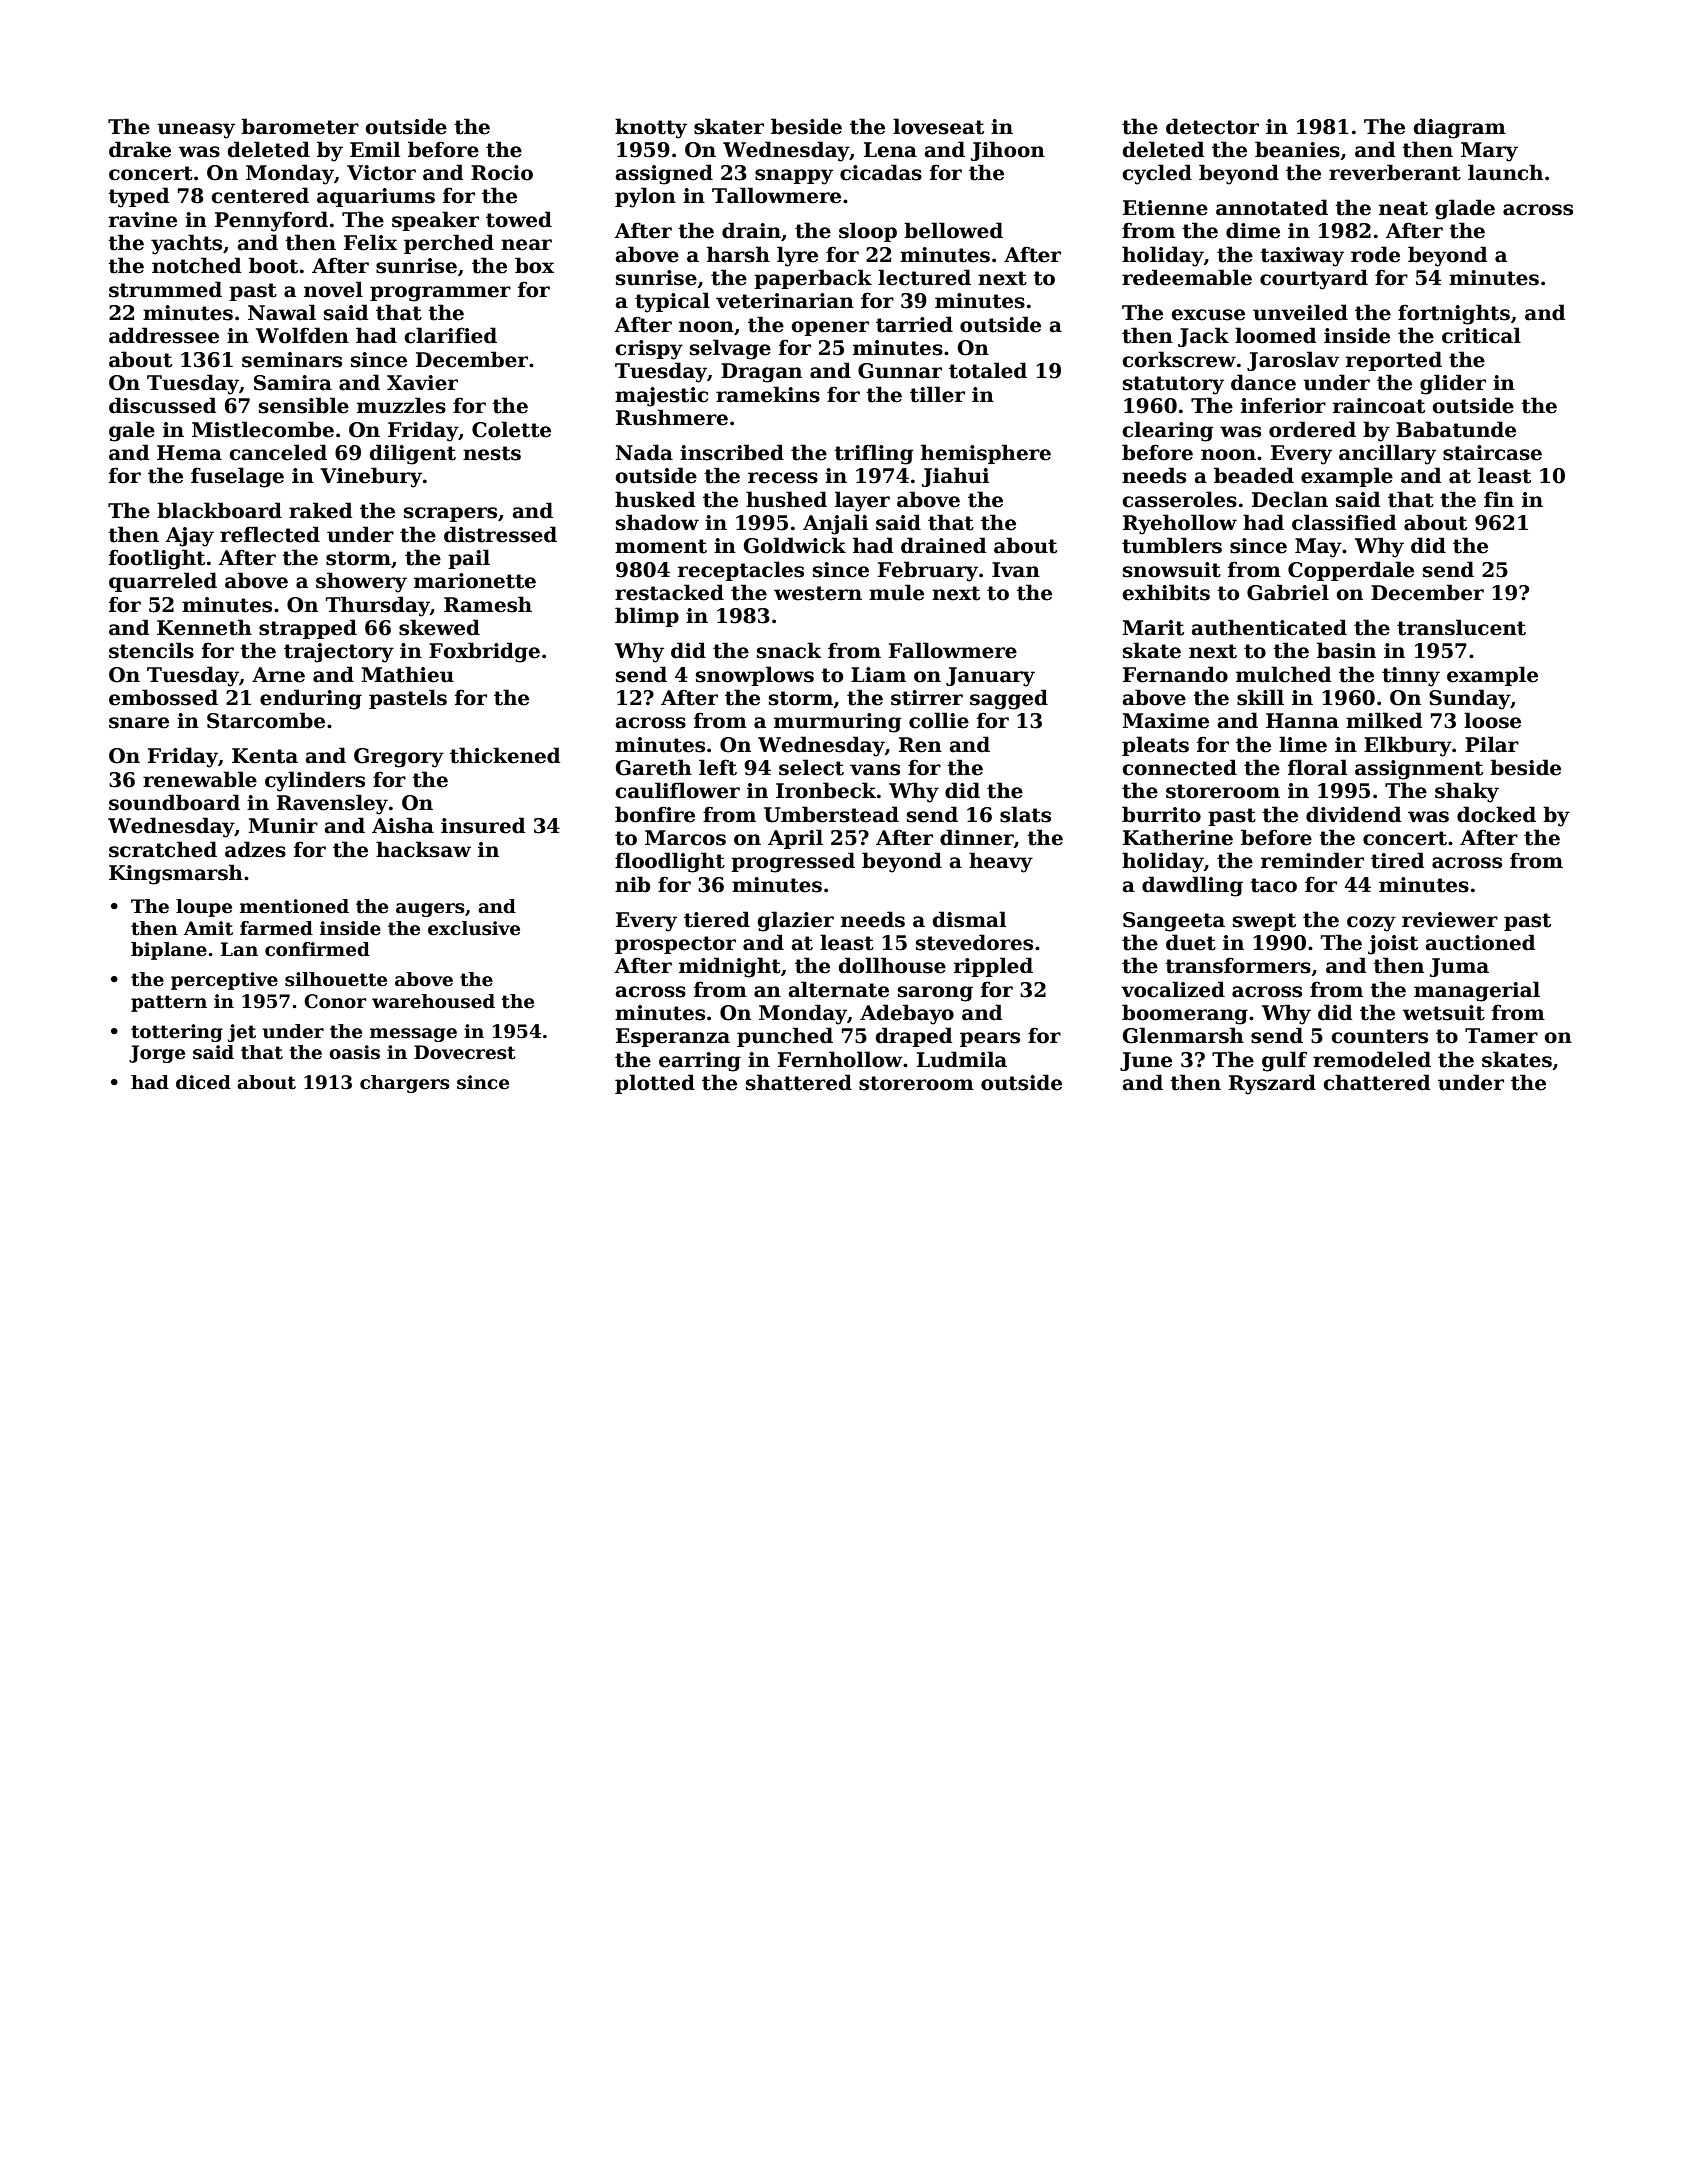 The image size is (1683, 2178). Describe the element at coordinates (654, 767) in the screenshot. I see `Gareth` at that location.
